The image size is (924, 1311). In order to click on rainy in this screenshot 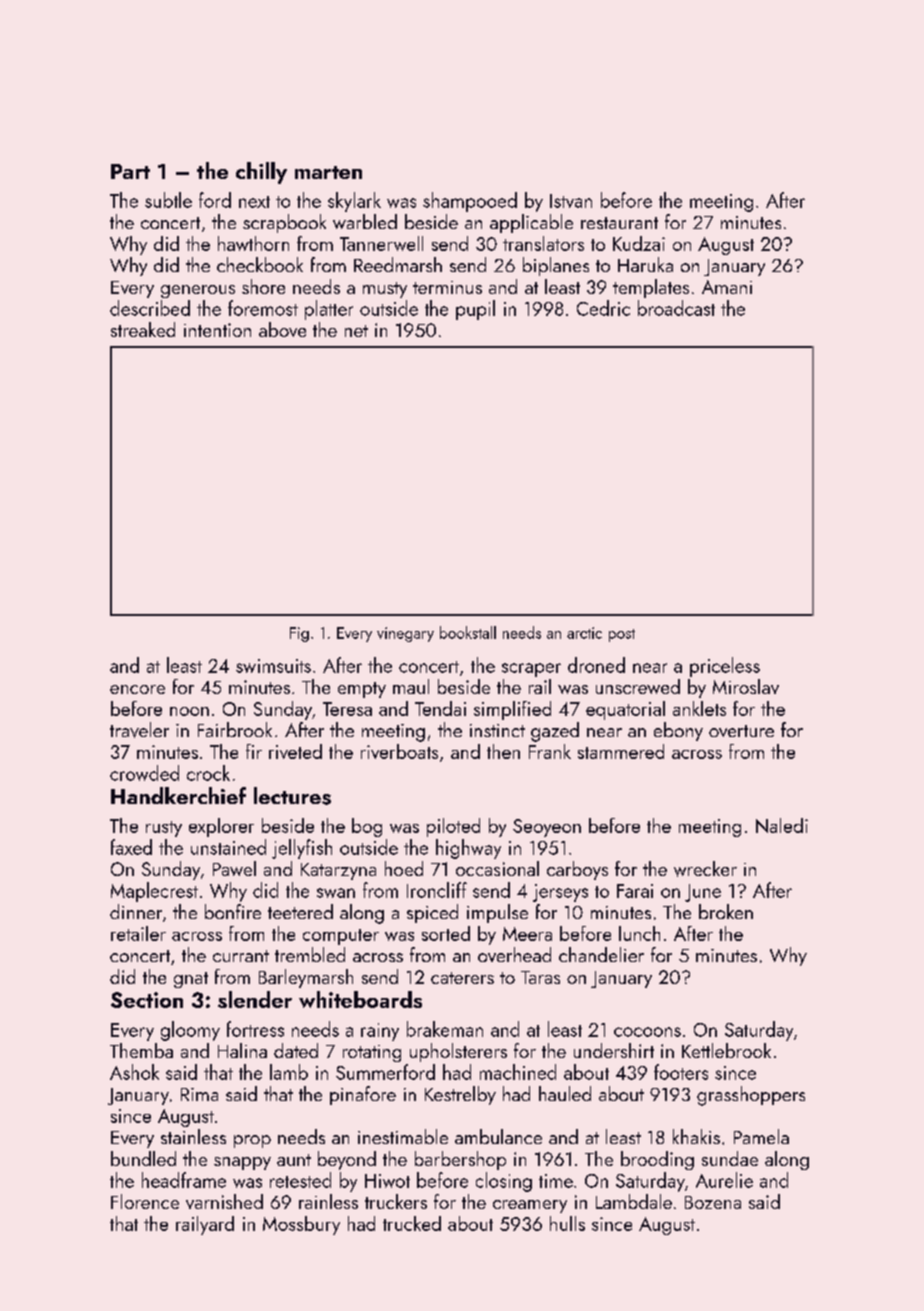, I will do `click(380, 1032)`.
